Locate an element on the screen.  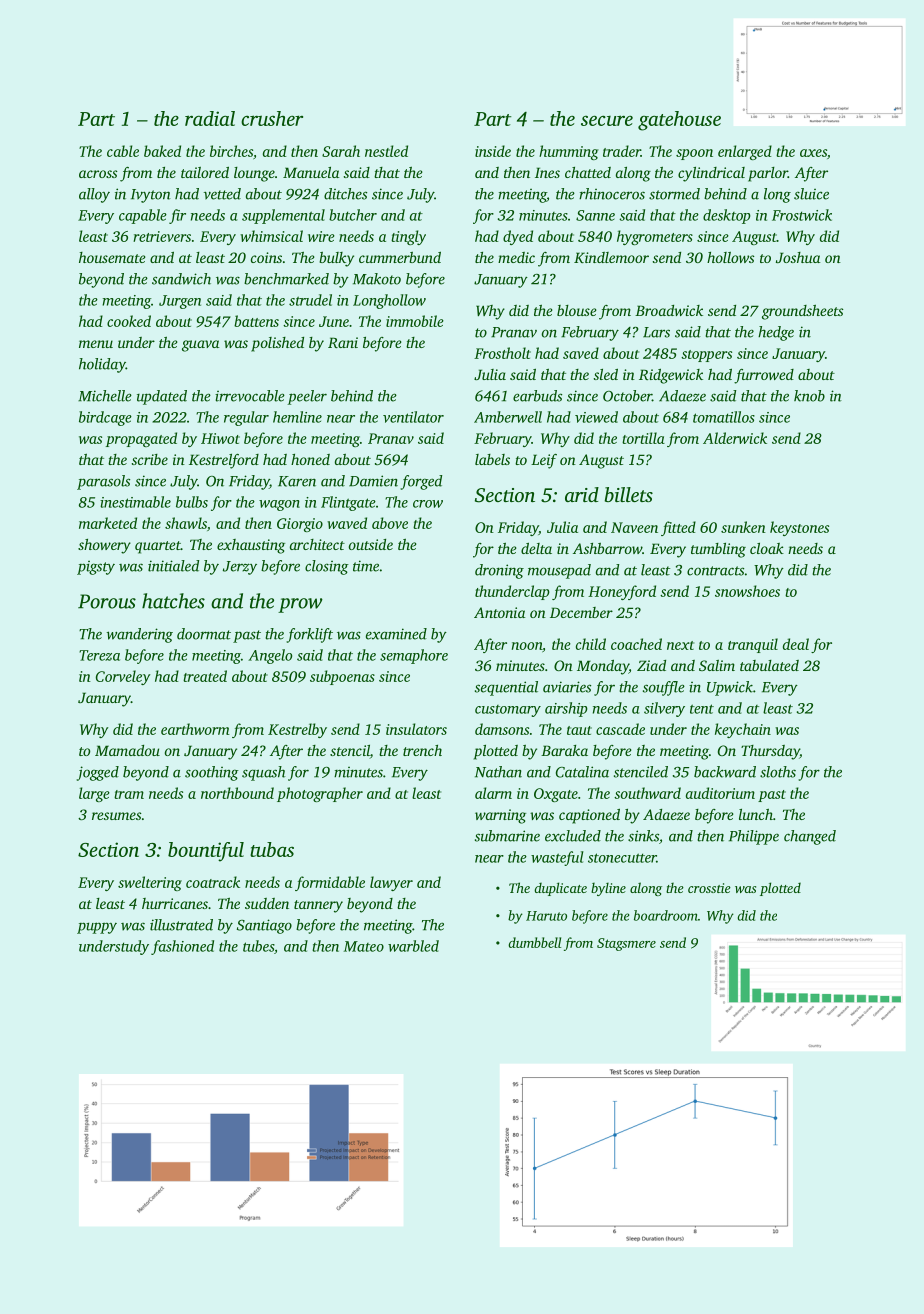
across is located at coordinates (98, 174).
